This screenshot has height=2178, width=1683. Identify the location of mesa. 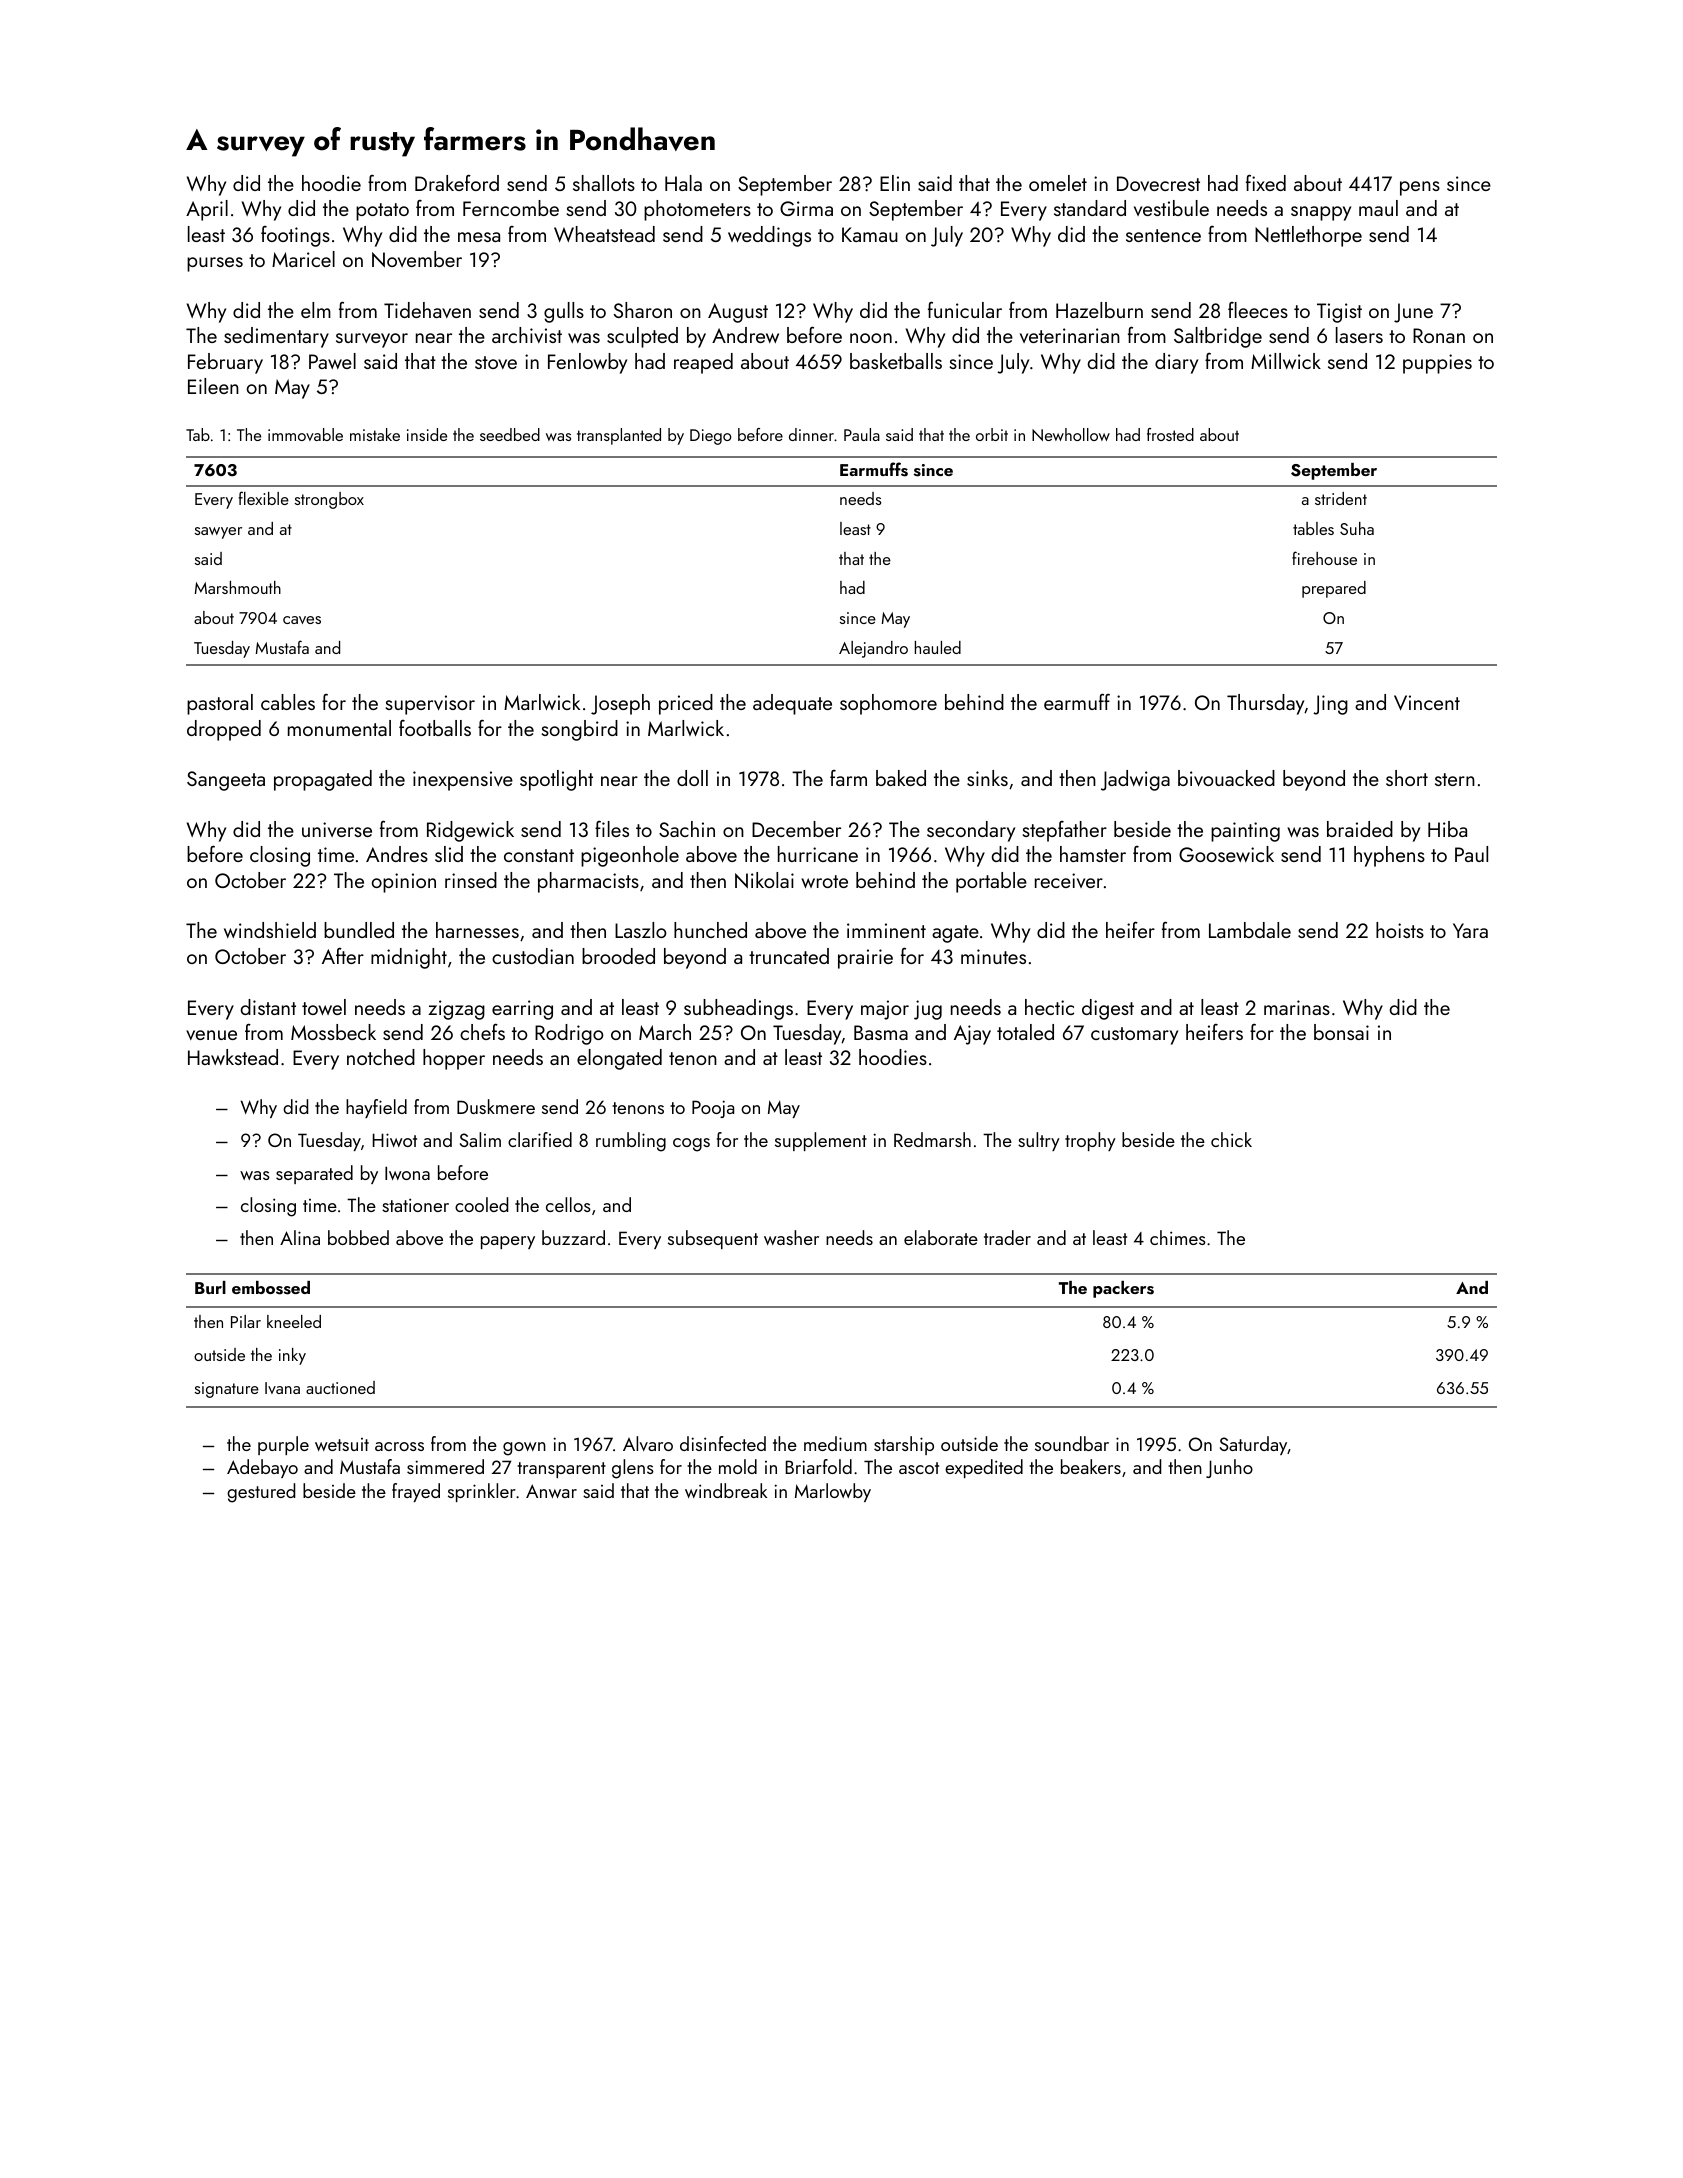
(479, 237).
